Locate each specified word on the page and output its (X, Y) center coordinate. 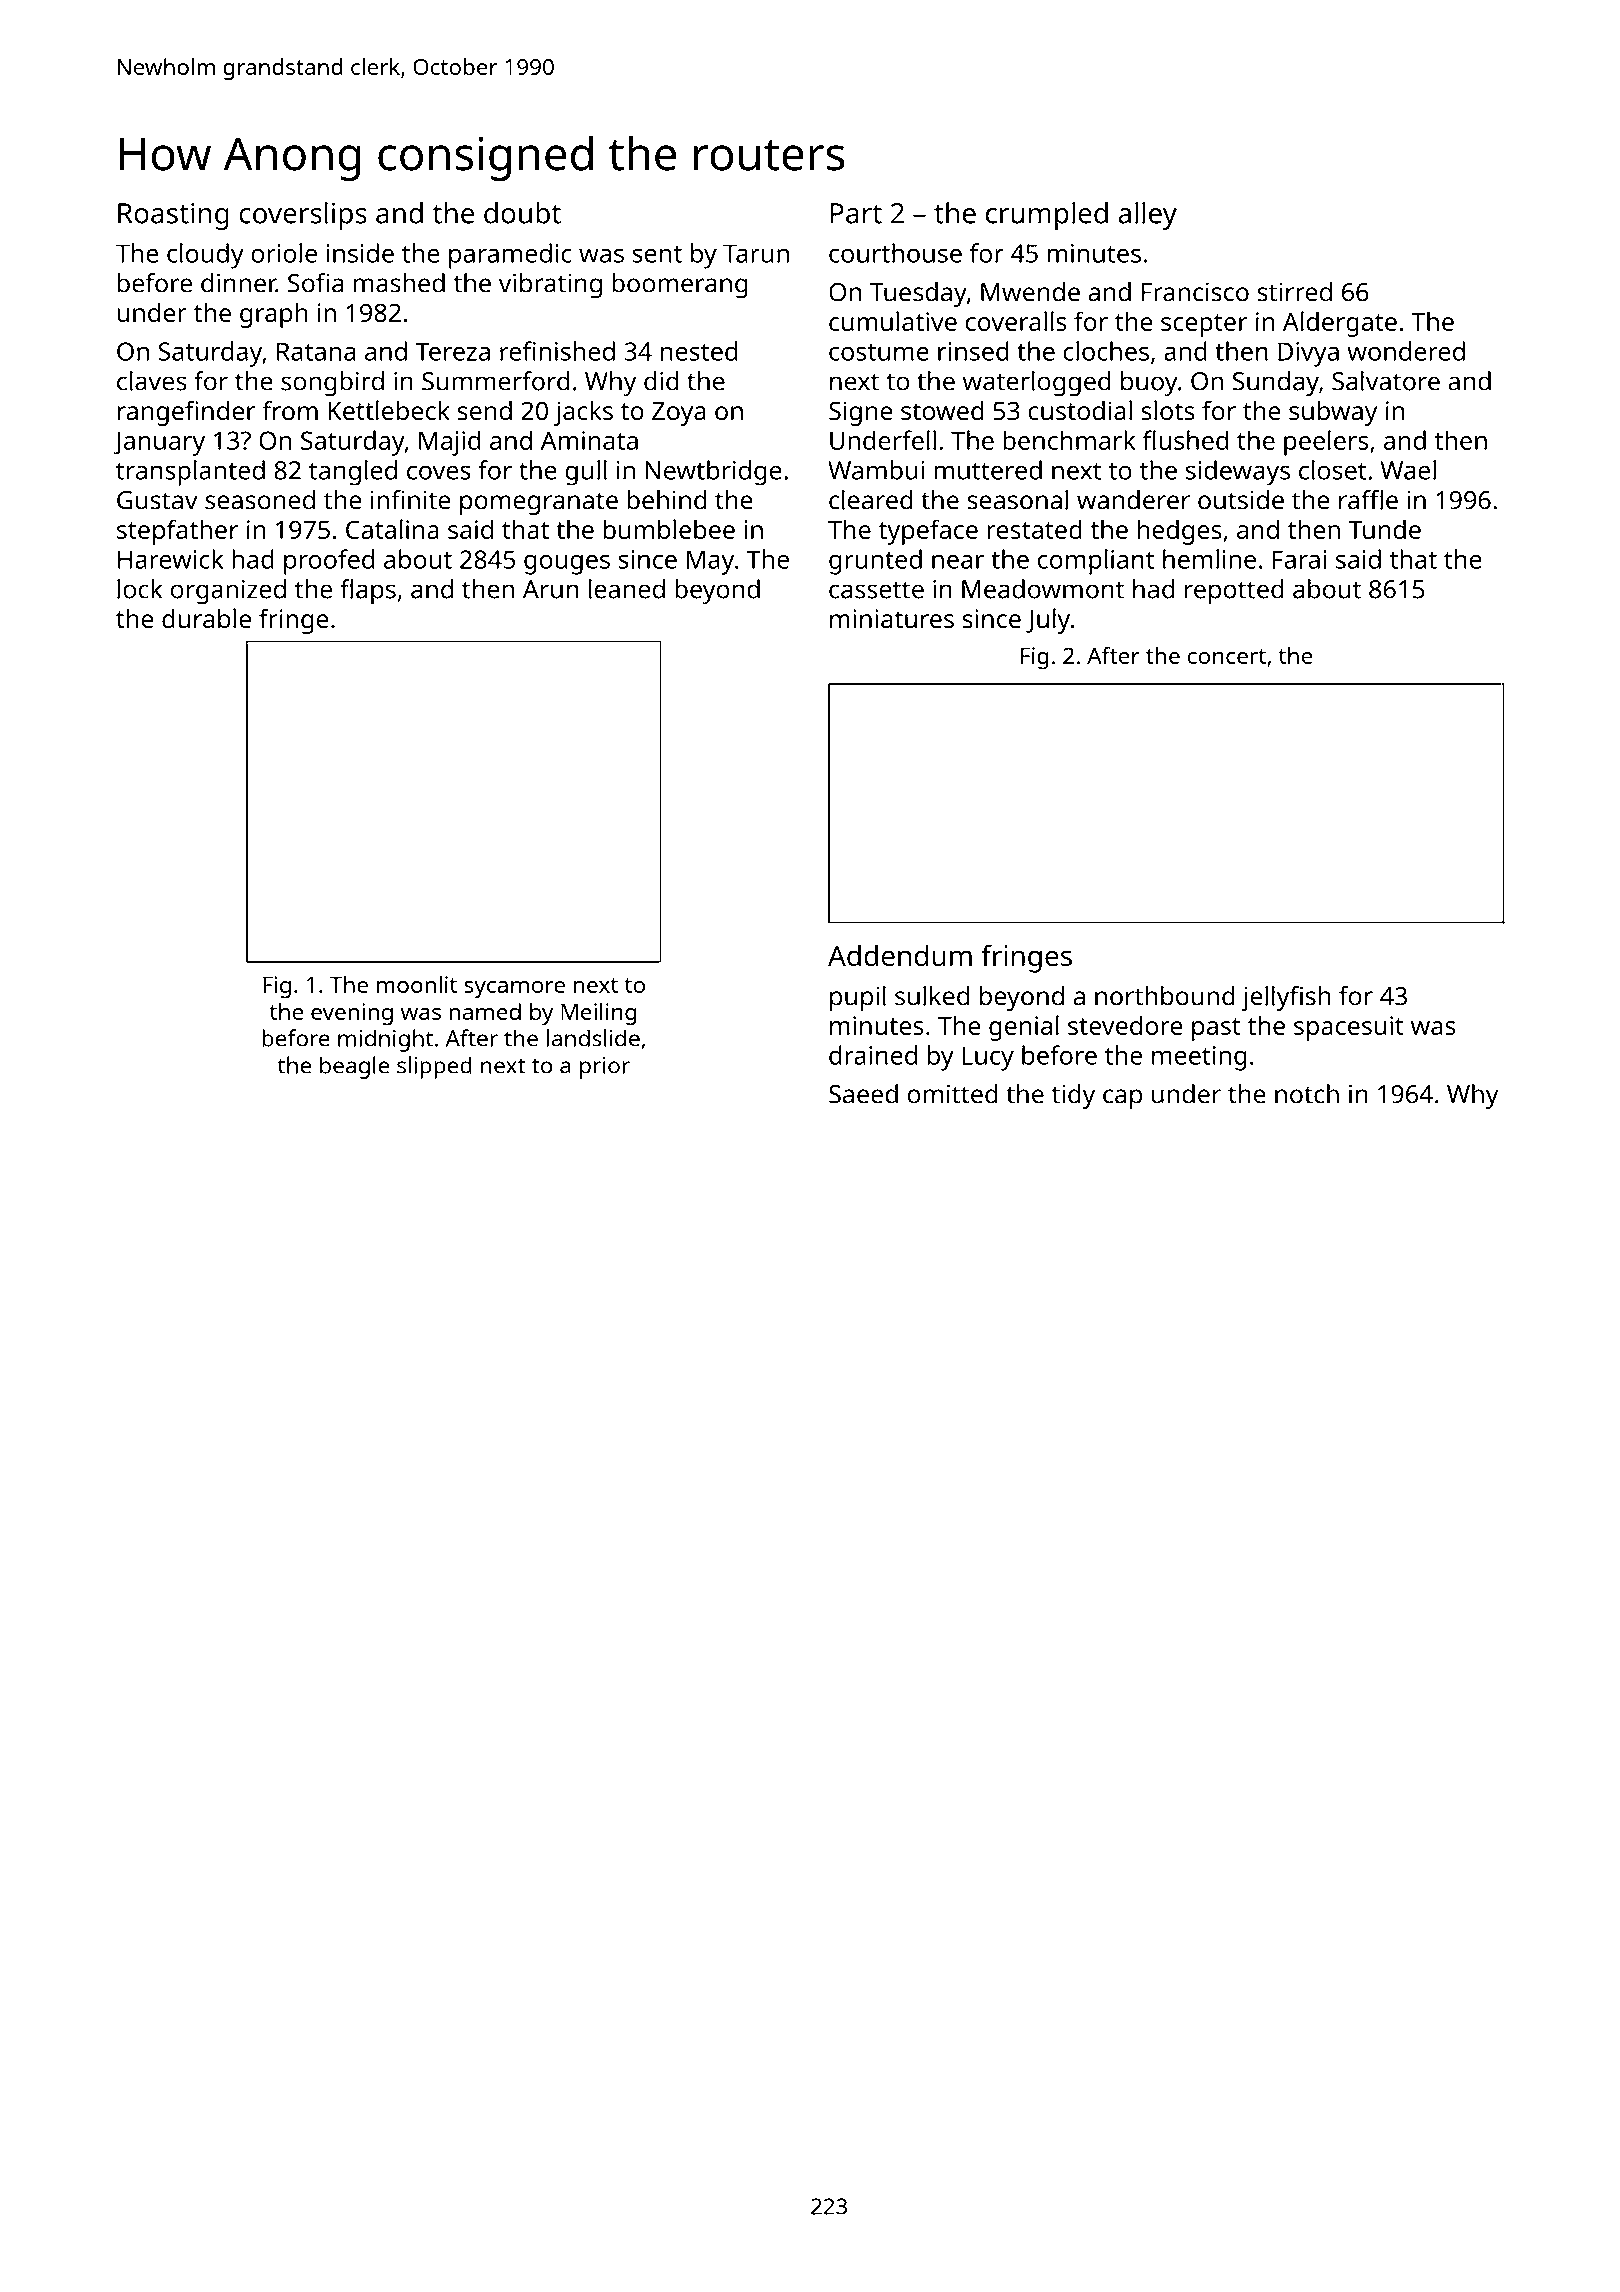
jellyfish (1286, 998)
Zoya (679, 414)
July (1048, 621)
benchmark (1069, 440)
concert (1227, 656)
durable (206, 618)
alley (1147, 216)
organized (228, 592)
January (159, 443)
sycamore (514, 990)
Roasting (173, 216)
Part (856, 213)
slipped (434, 1067)
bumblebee (669, 529)
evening (352, 1014)
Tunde (1384, 529)
